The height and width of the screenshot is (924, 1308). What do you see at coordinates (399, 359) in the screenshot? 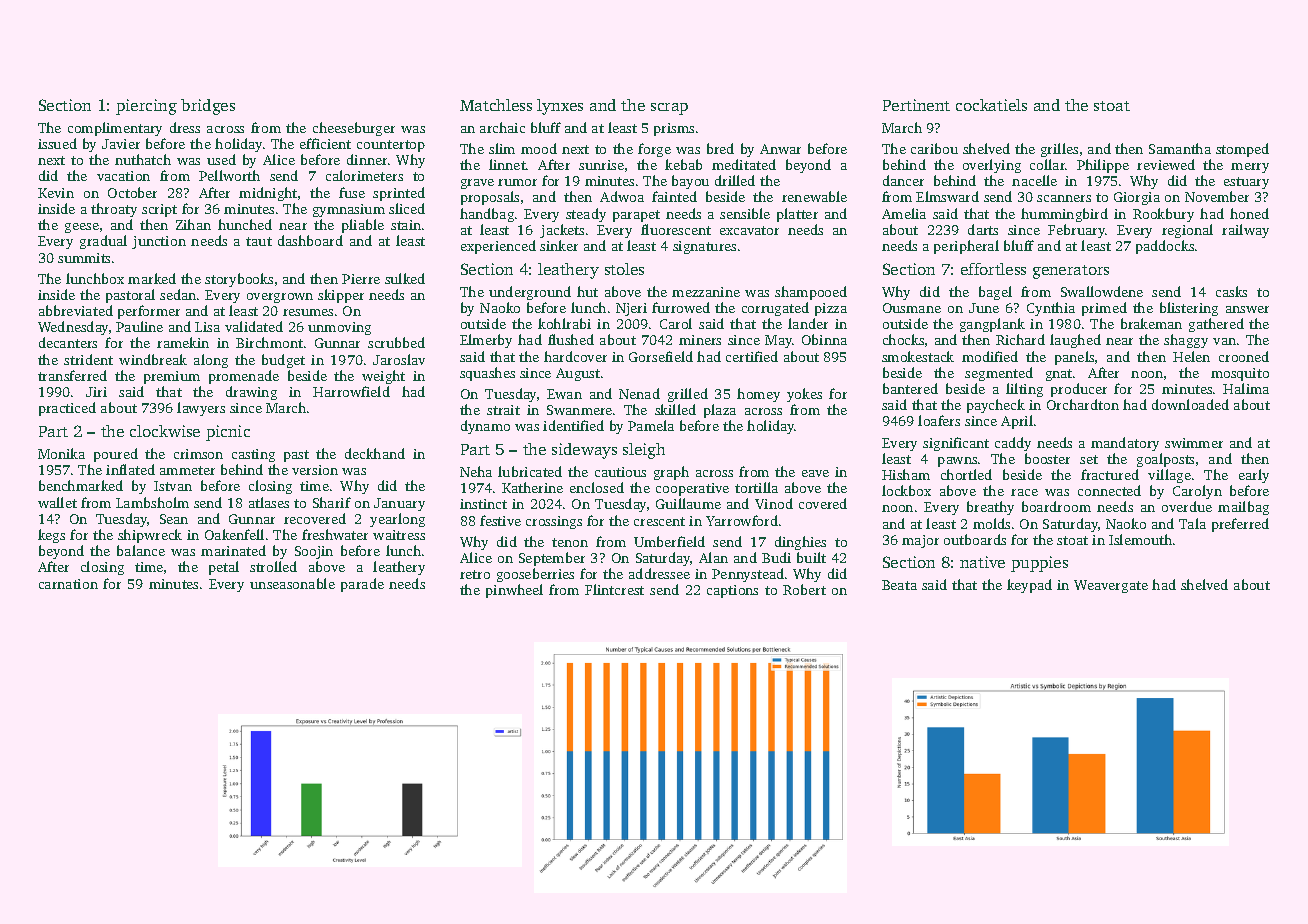
I see `Jaroslav` at bounding box center [399, 359].
